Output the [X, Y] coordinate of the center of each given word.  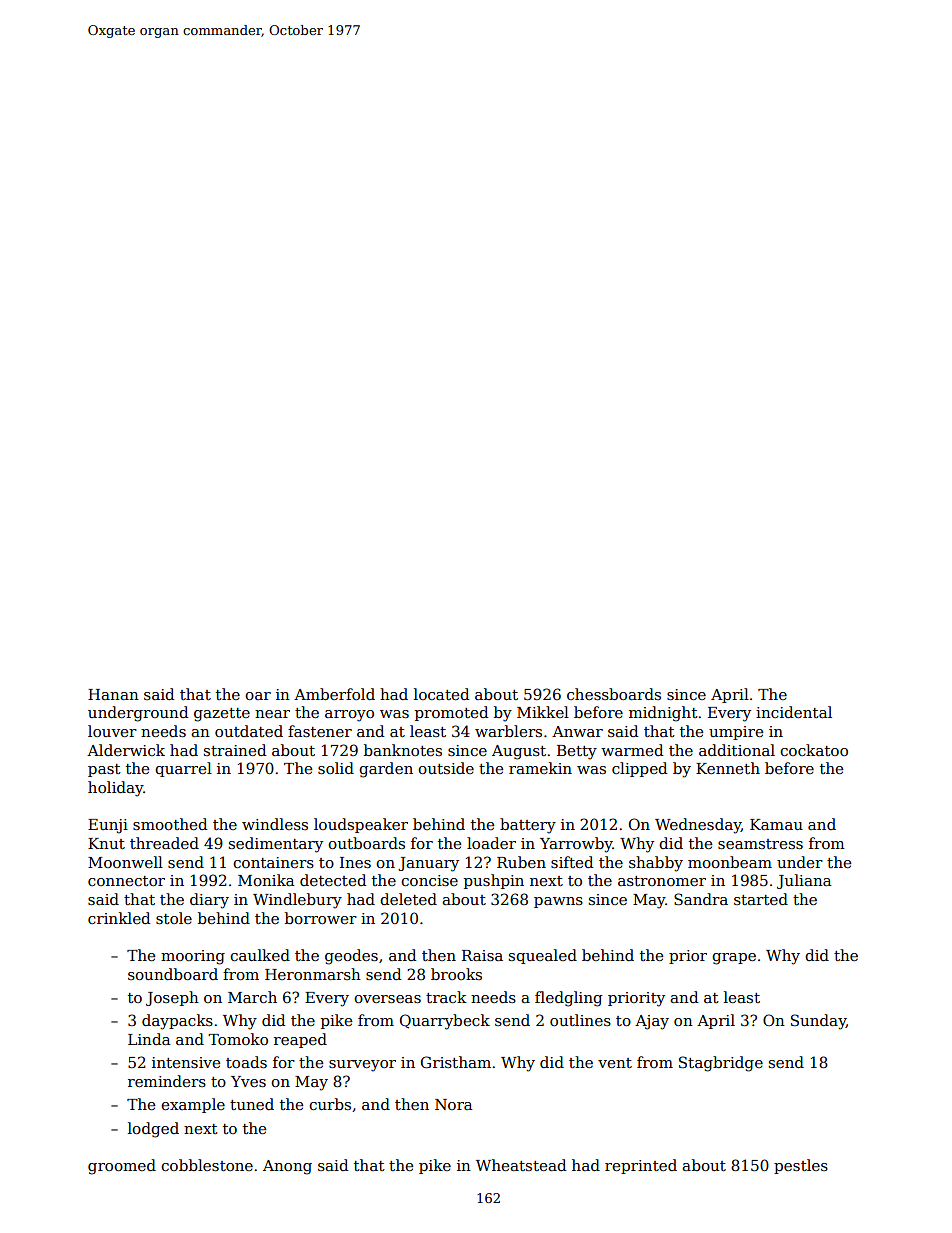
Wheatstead [521, 1165]
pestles [801, 1166]
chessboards [614, 694]
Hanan [113, 694]
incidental [794, 712]
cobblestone [207, 1165]
